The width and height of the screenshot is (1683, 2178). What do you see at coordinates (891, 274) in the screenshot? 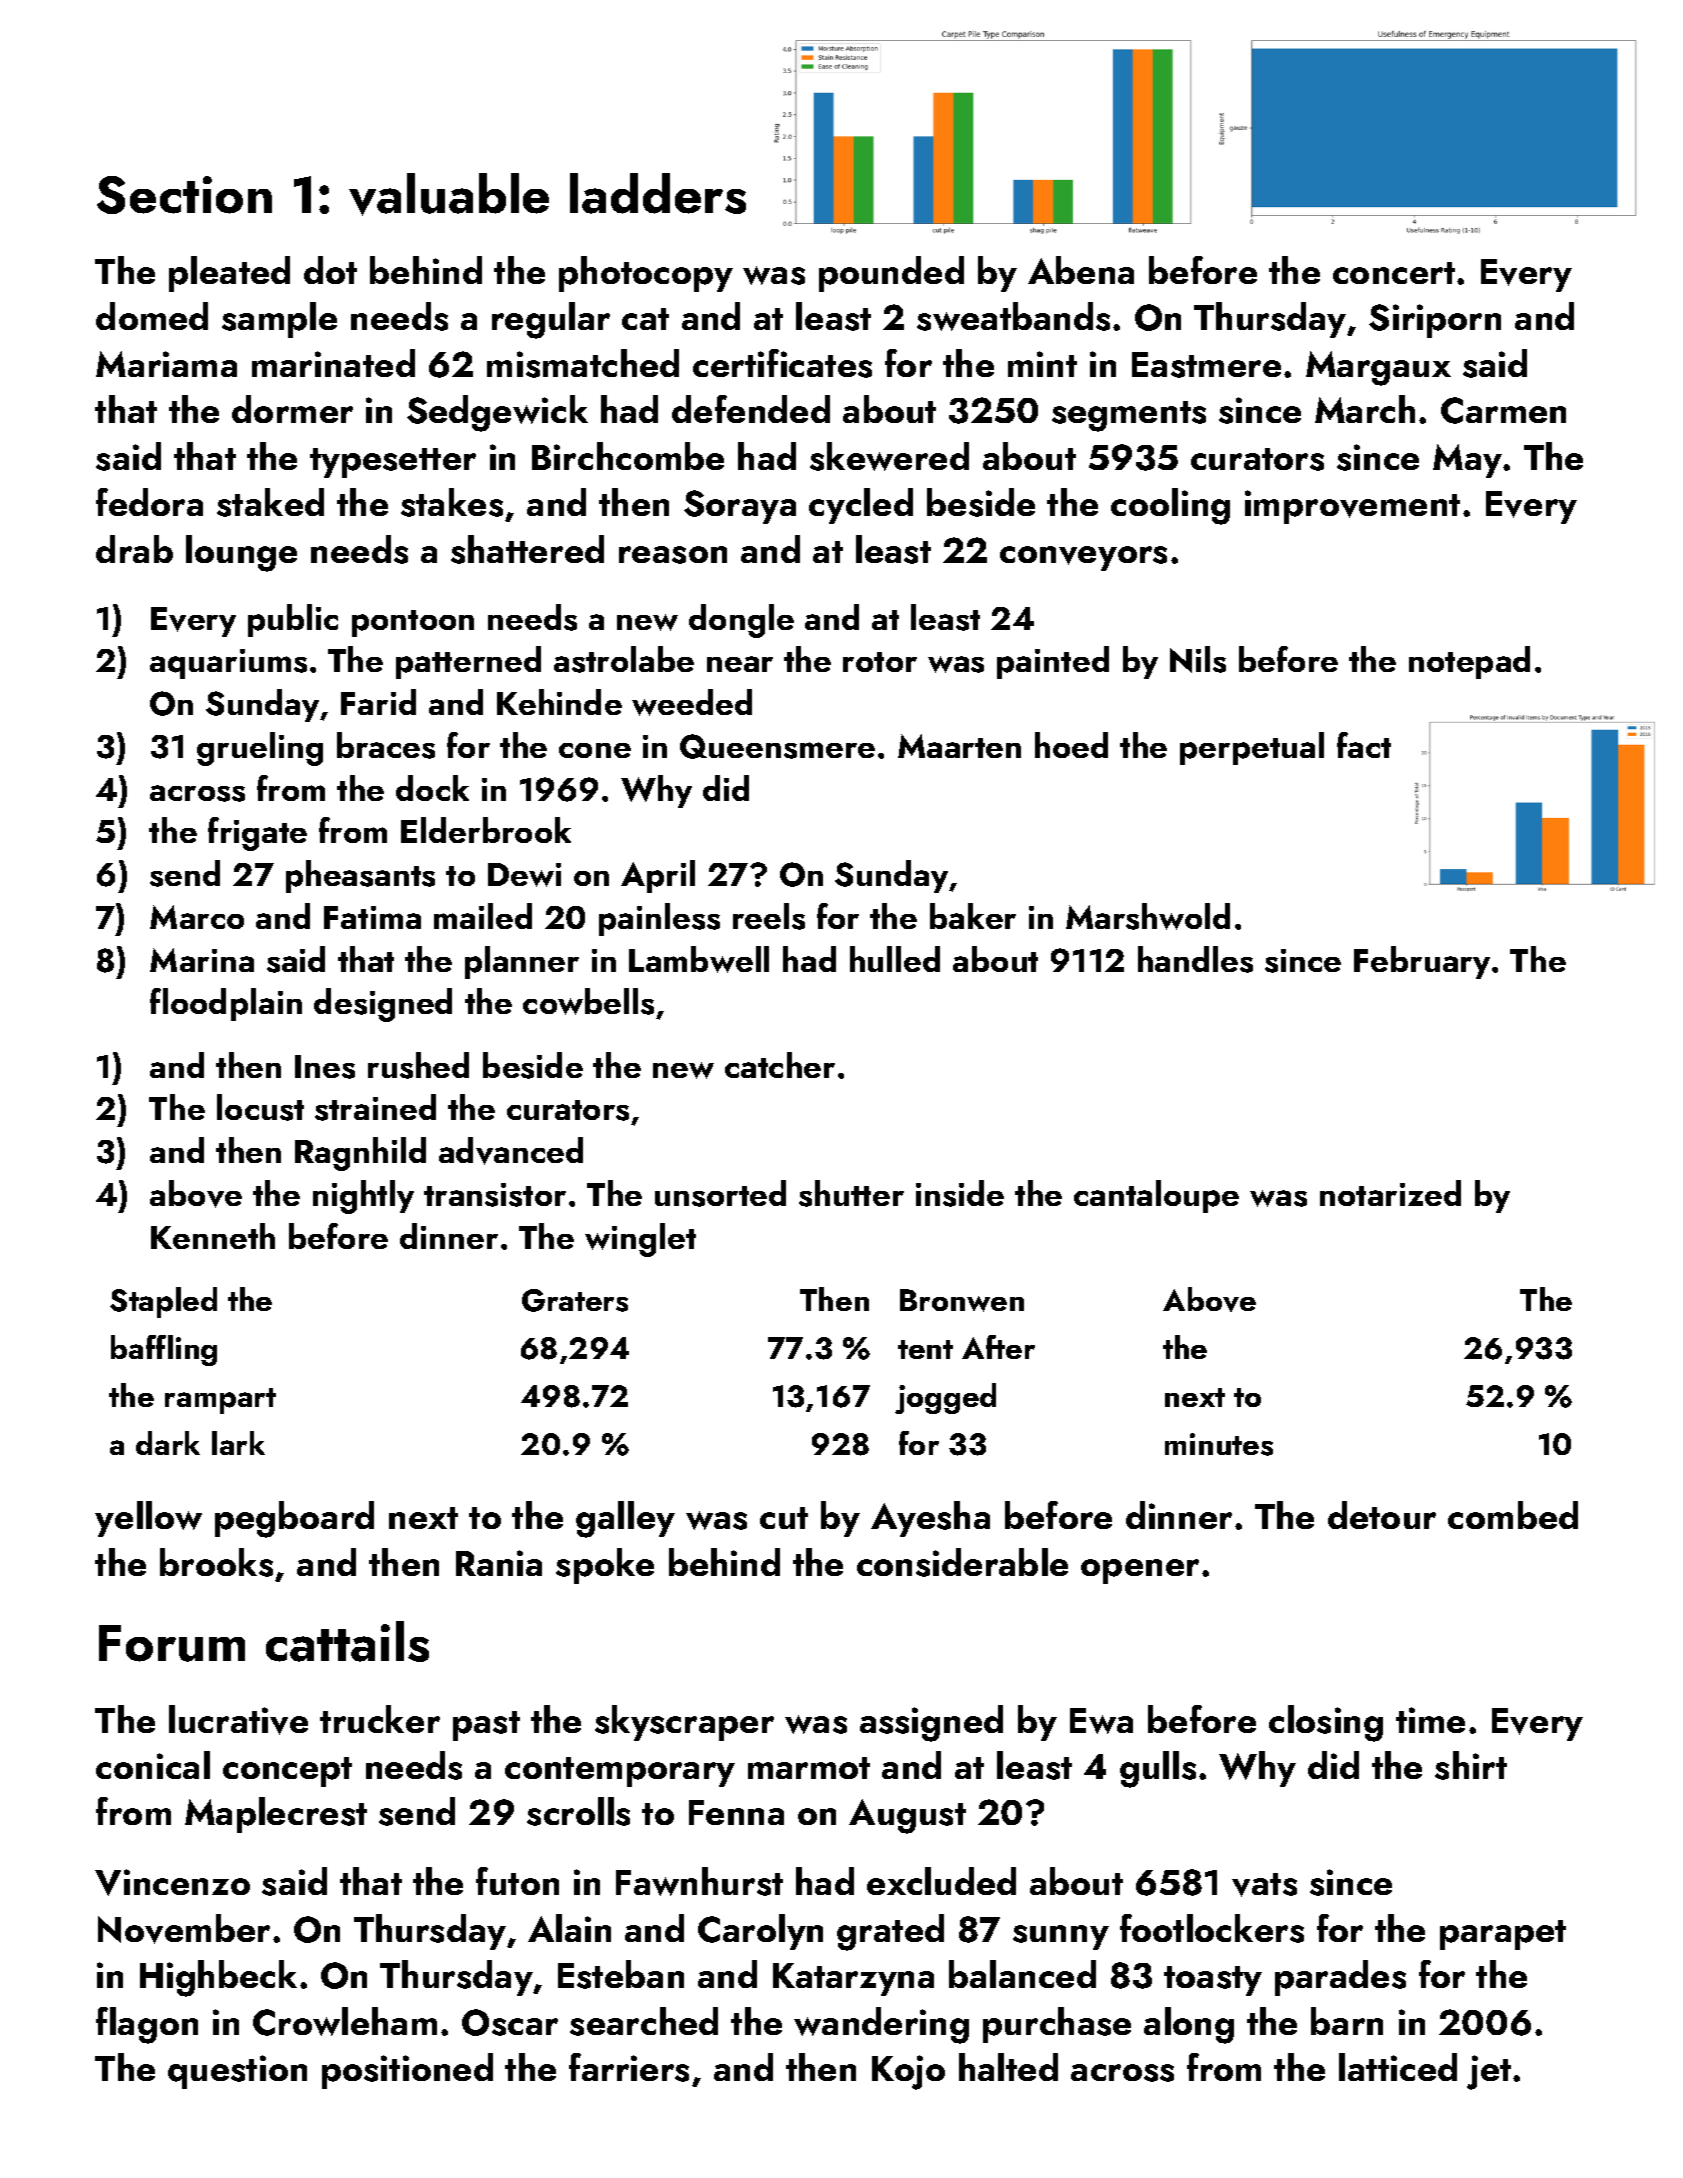
I see `pounded` at bounding box center [891, 274].
